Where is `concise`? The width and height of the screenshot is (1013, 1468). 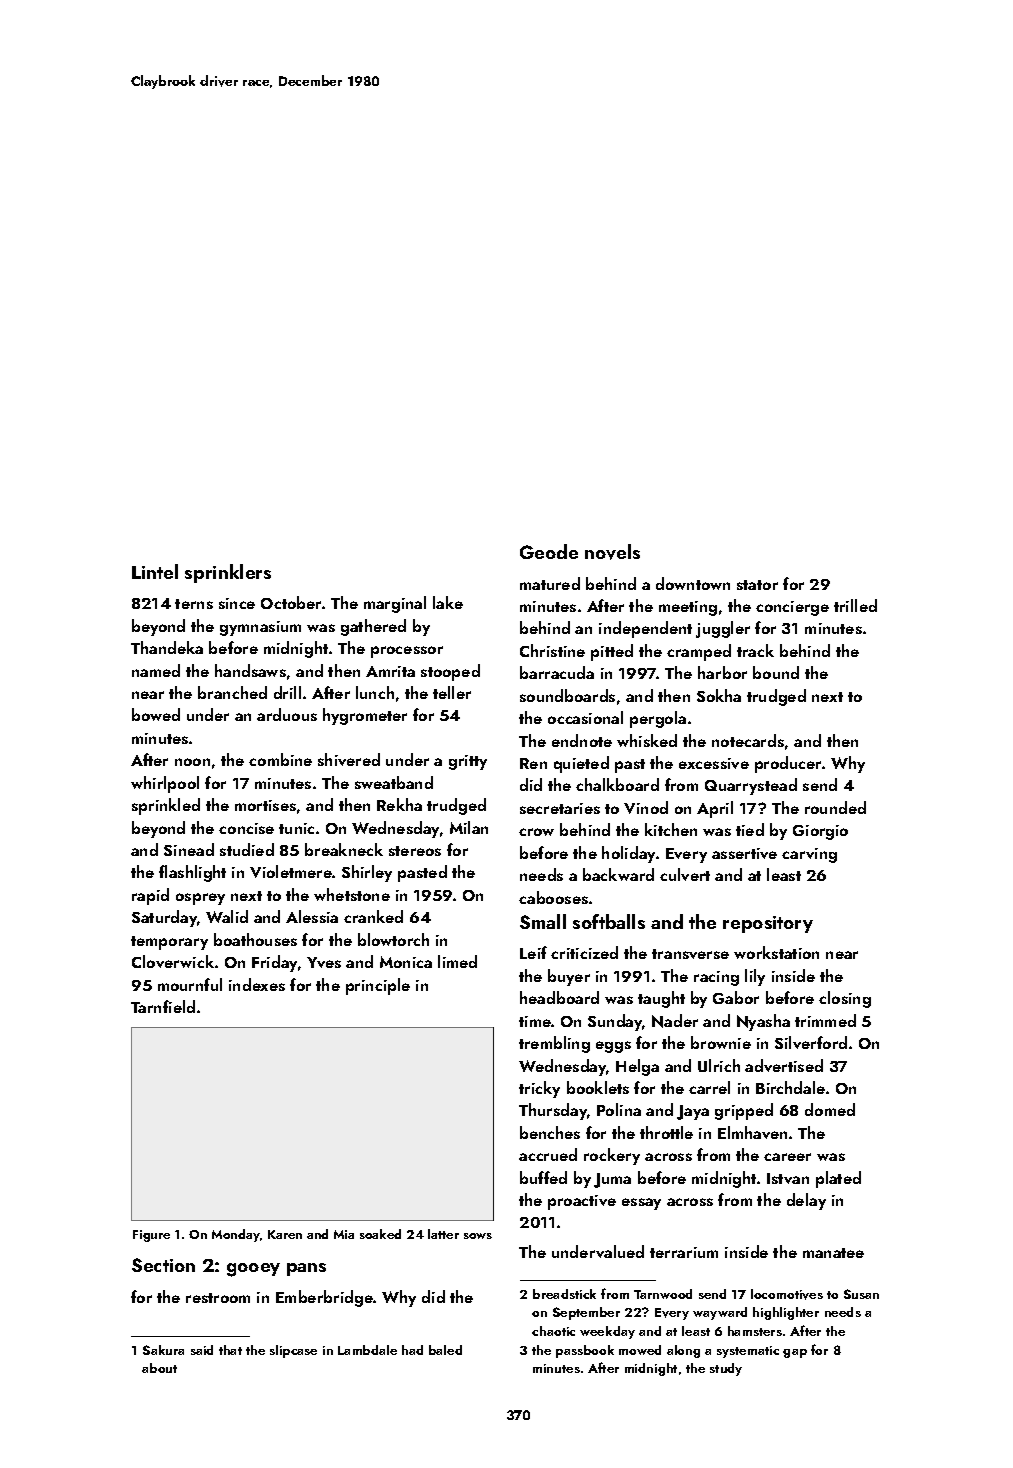 concise is located at coordinates (246, 828).
